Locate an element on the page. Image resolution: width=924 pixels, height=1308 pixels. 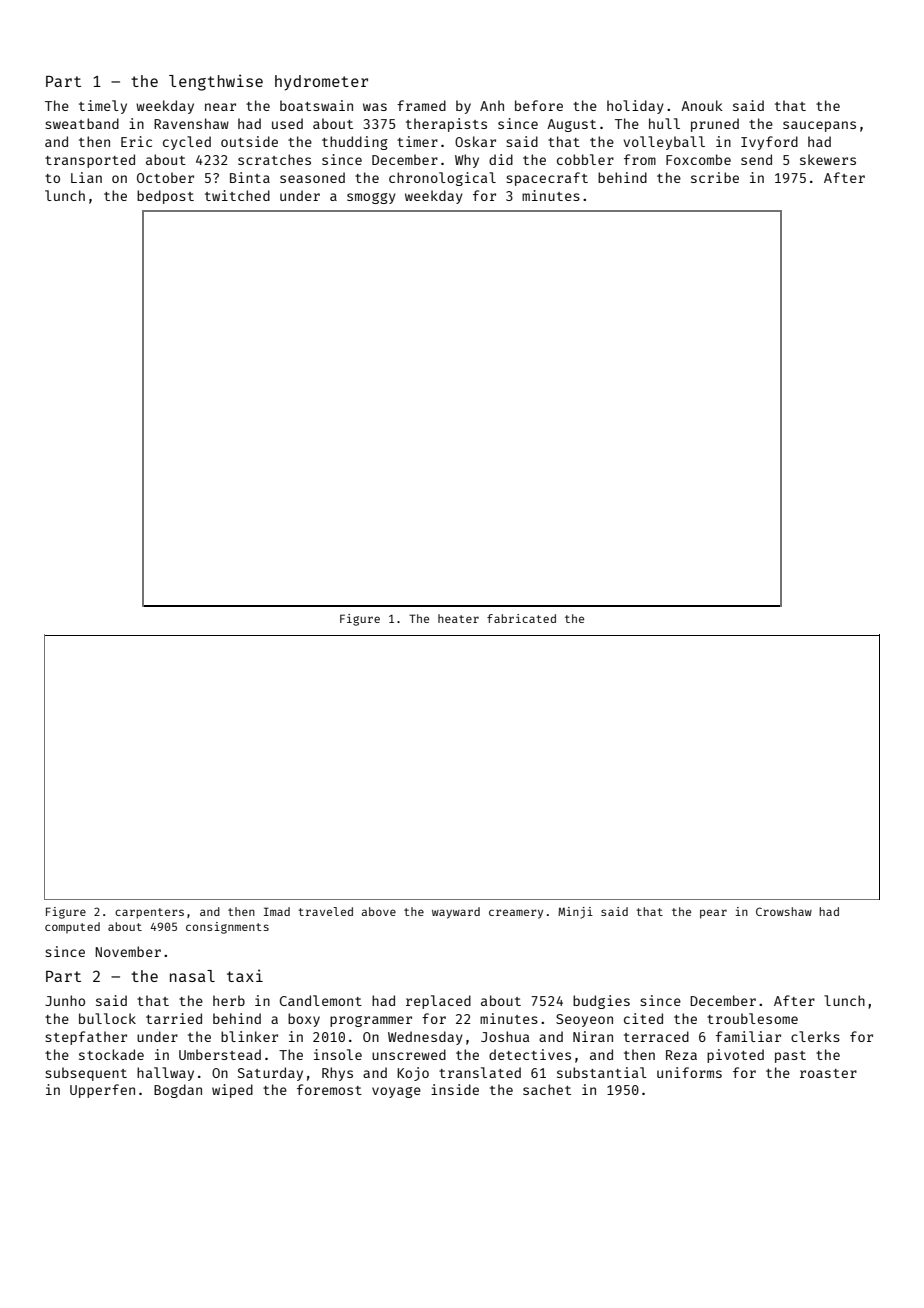
heater is located at coordinates (458, 618).
